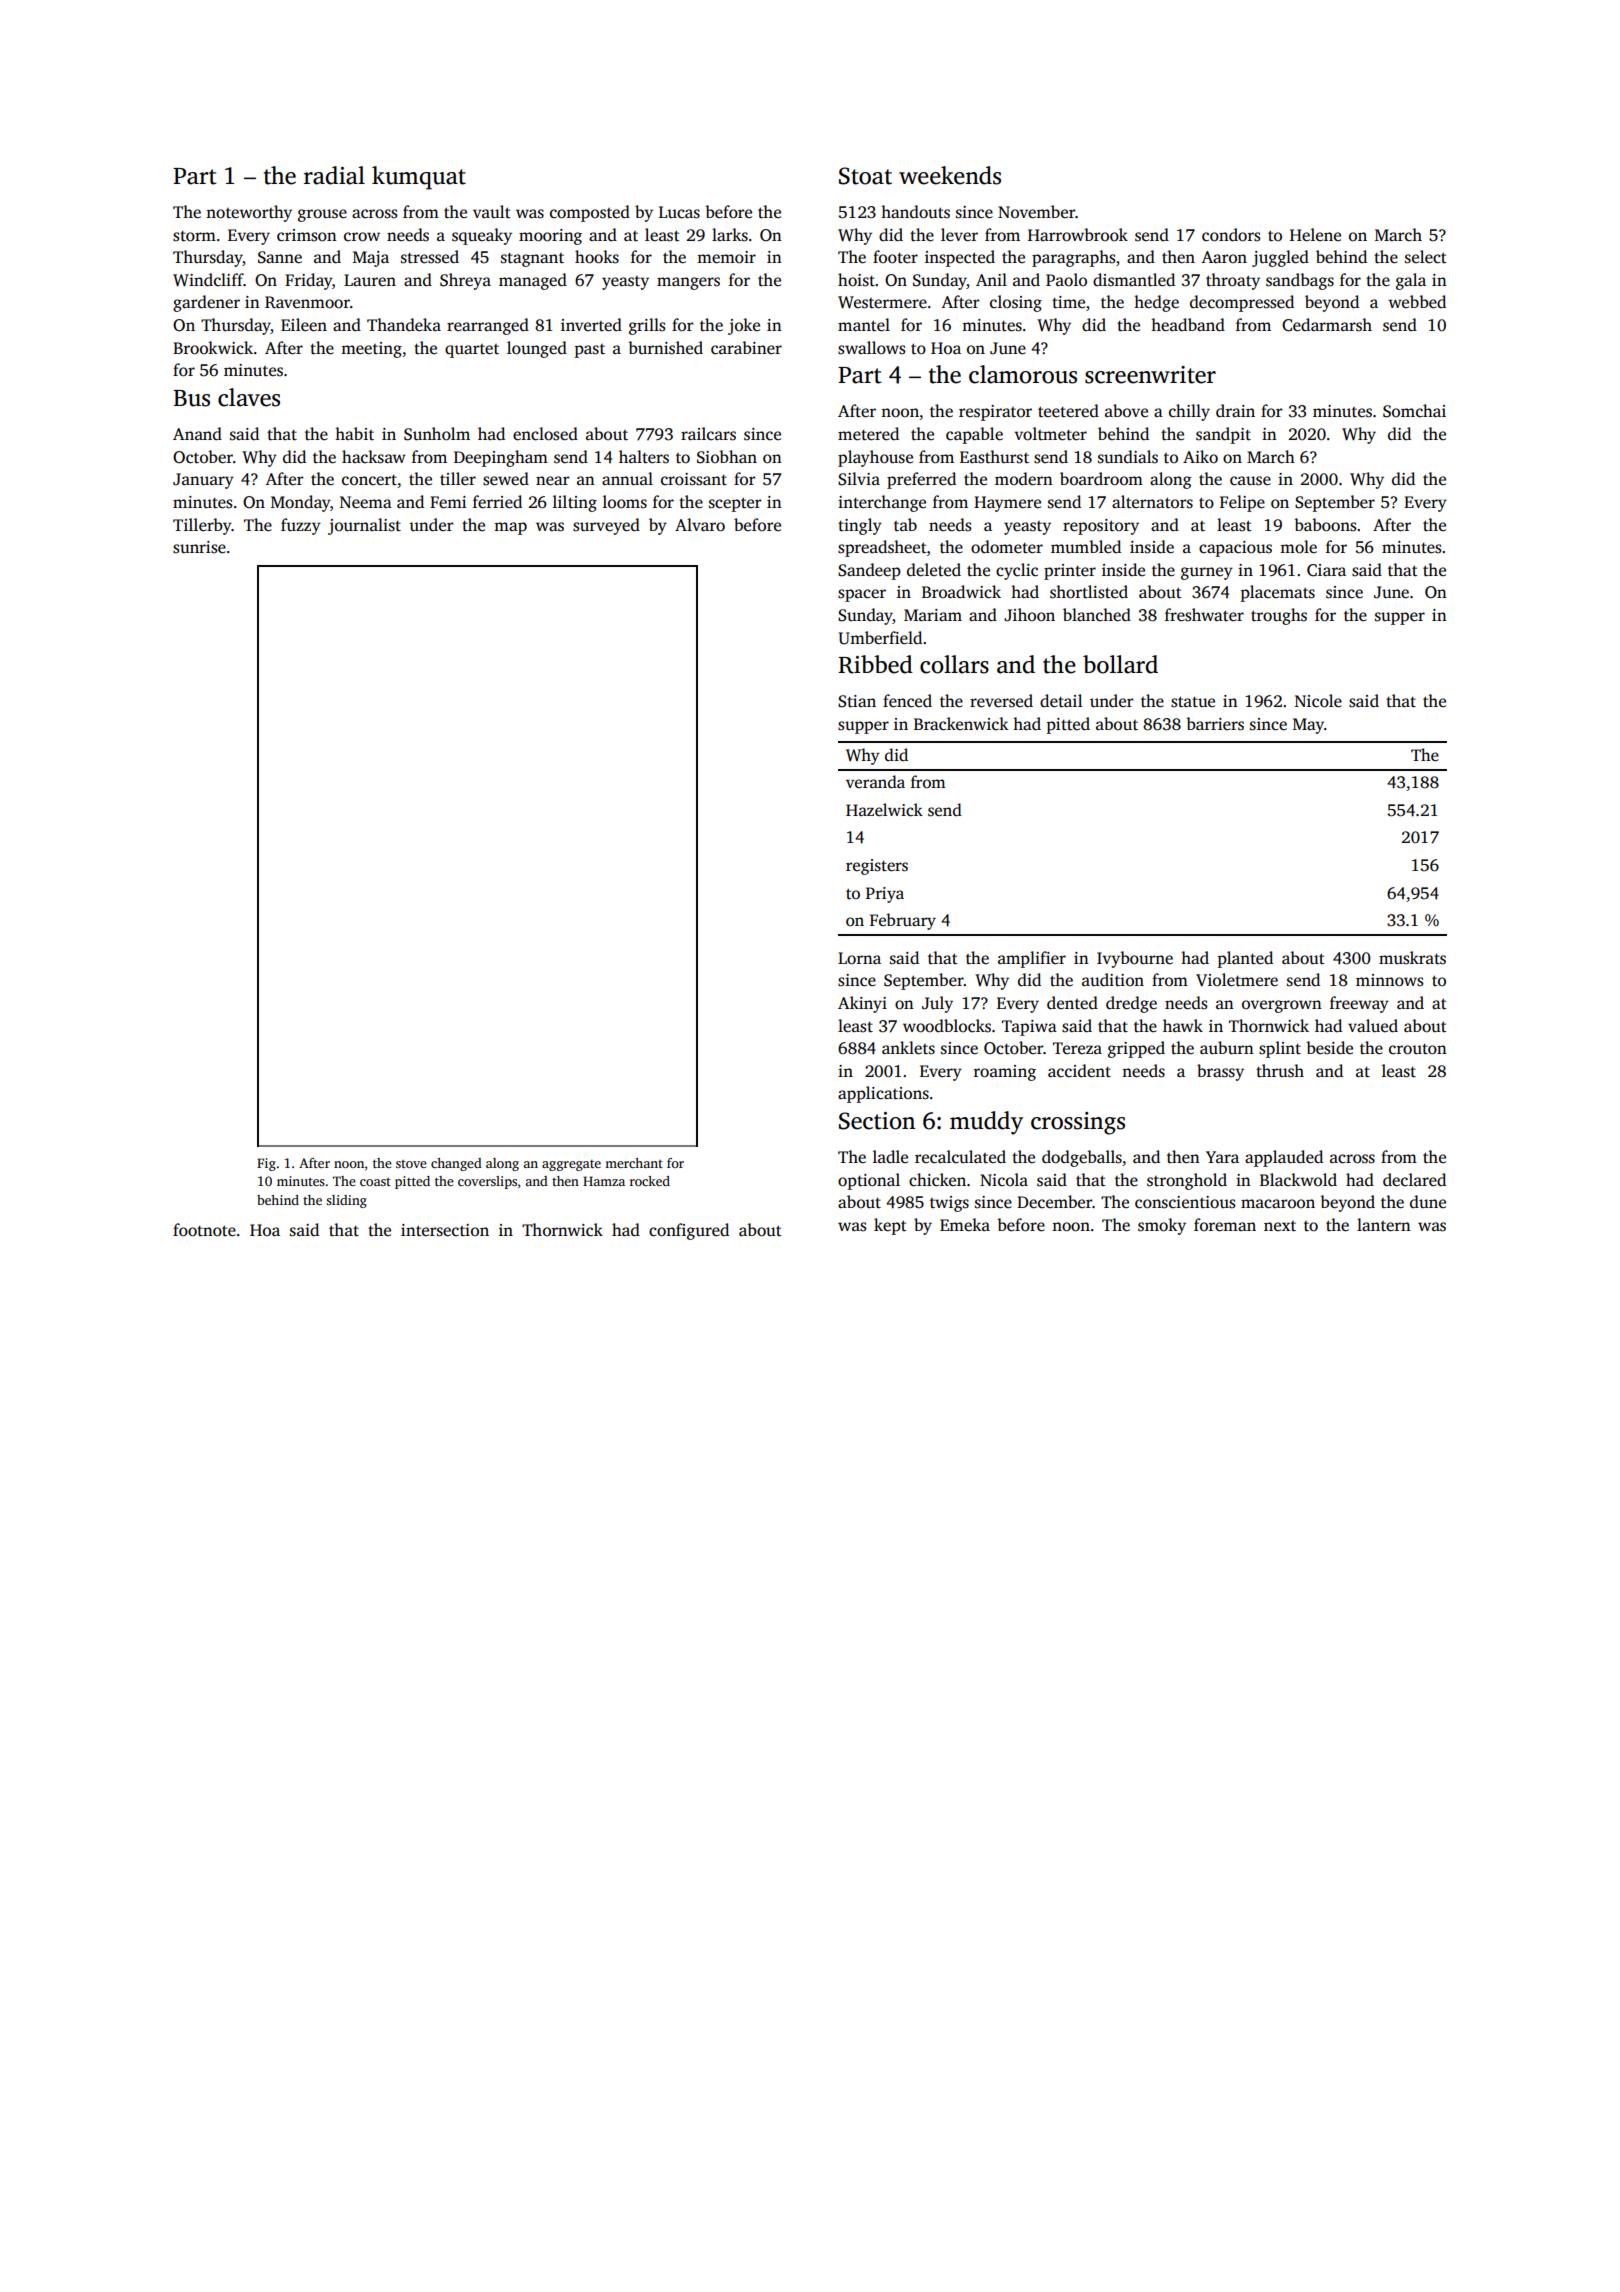  I want to click on stove, so click(411, 1164).
